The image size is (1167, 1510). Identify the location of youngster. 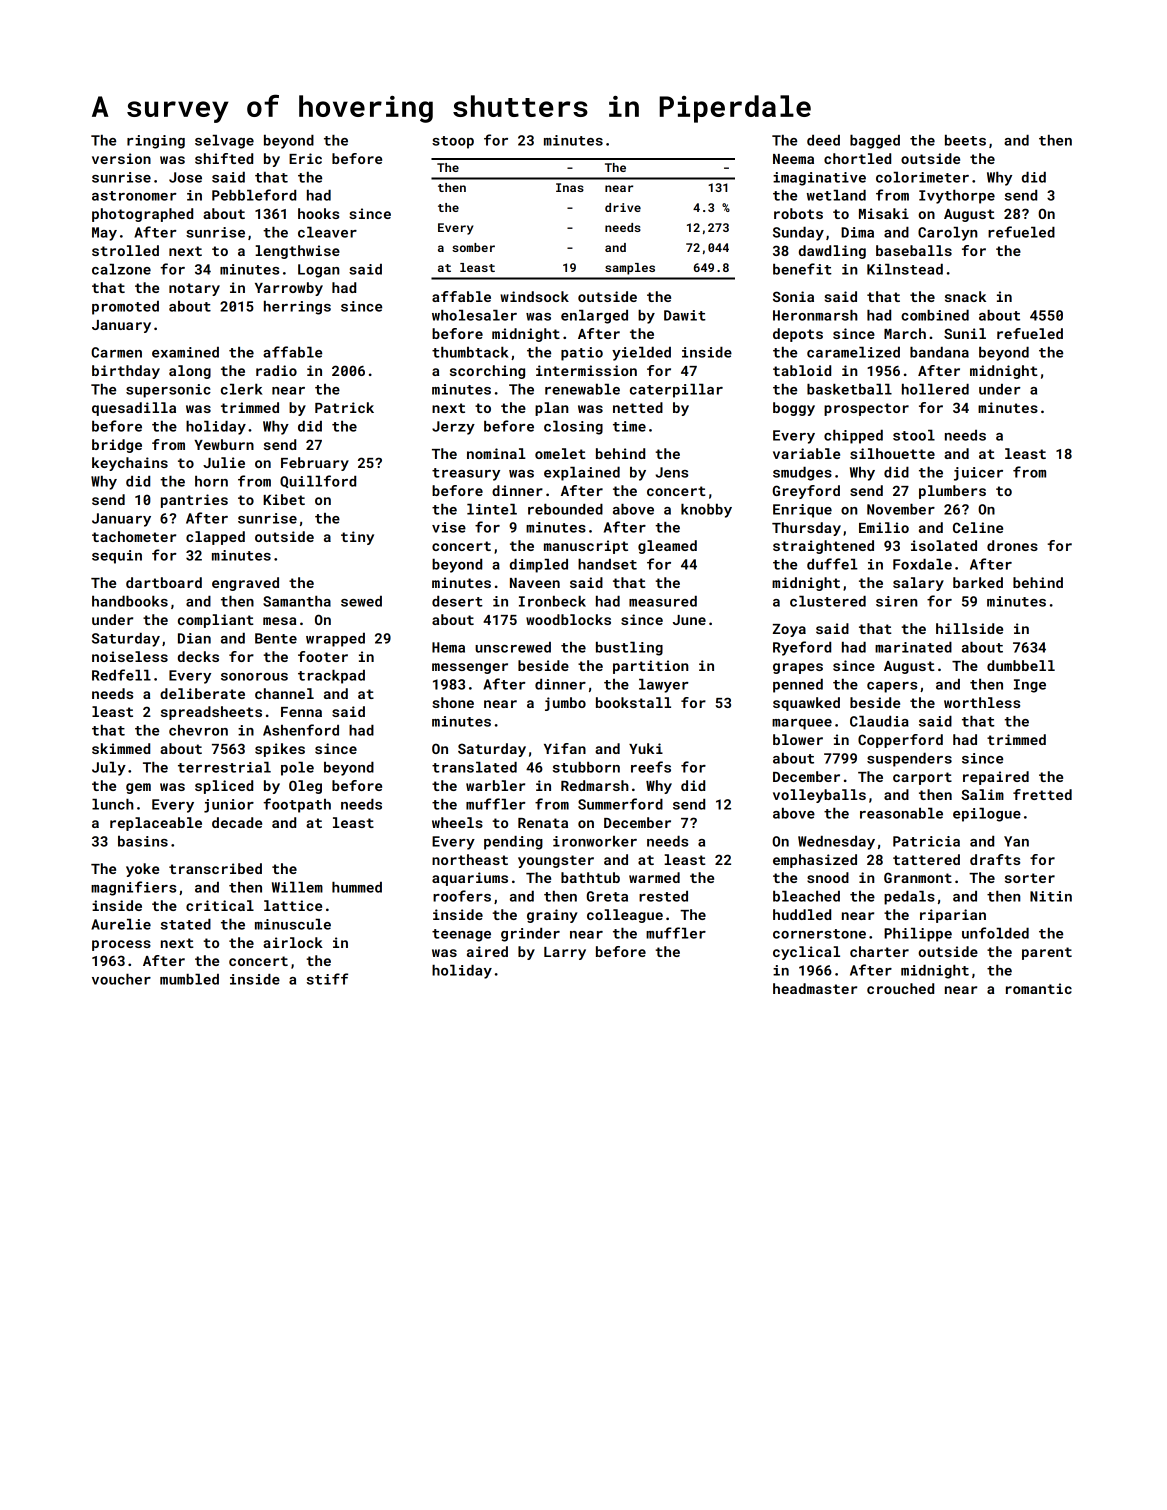
(556, 861).
